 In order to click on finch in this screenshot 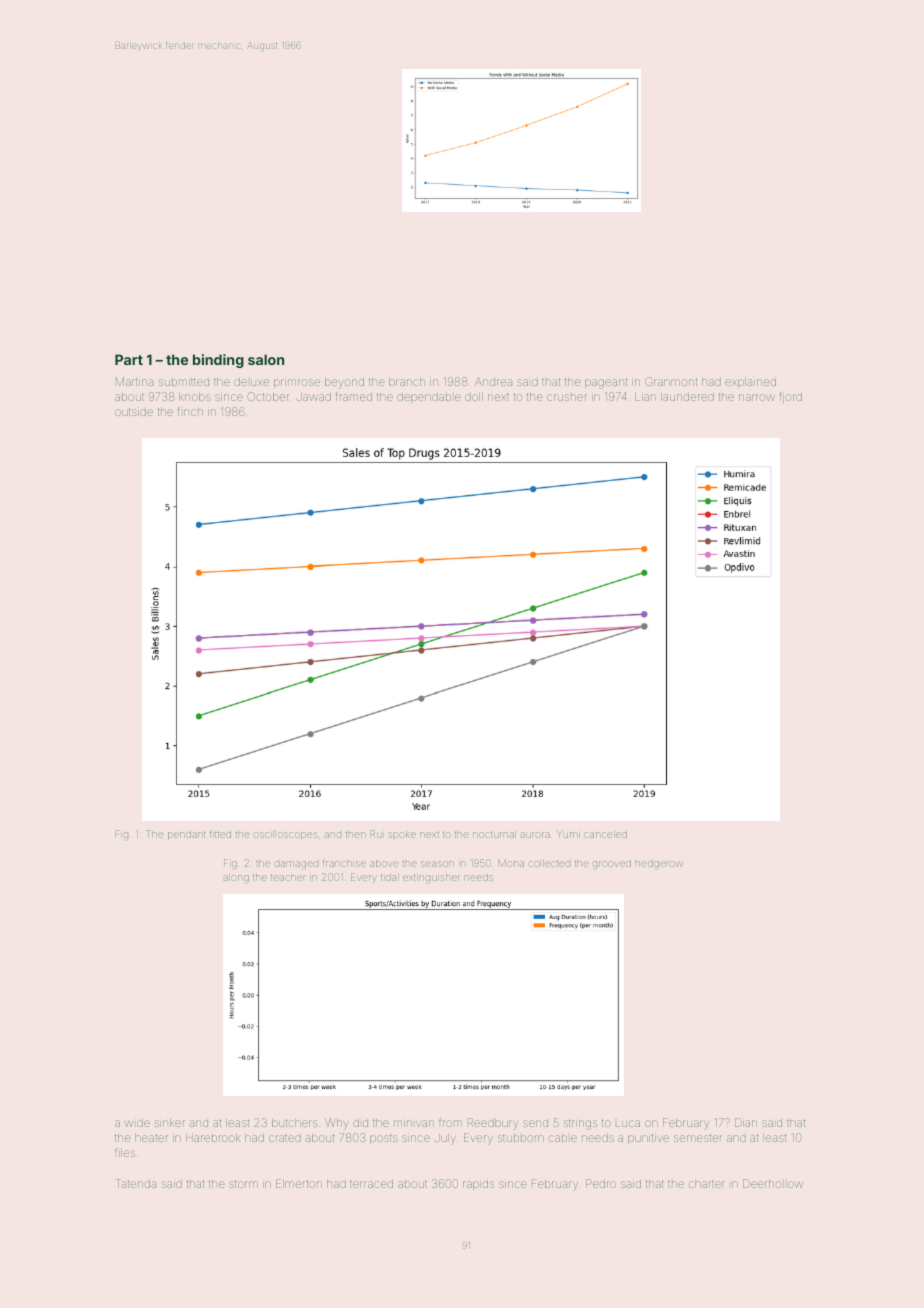, I will do `click(190, 411)`.
